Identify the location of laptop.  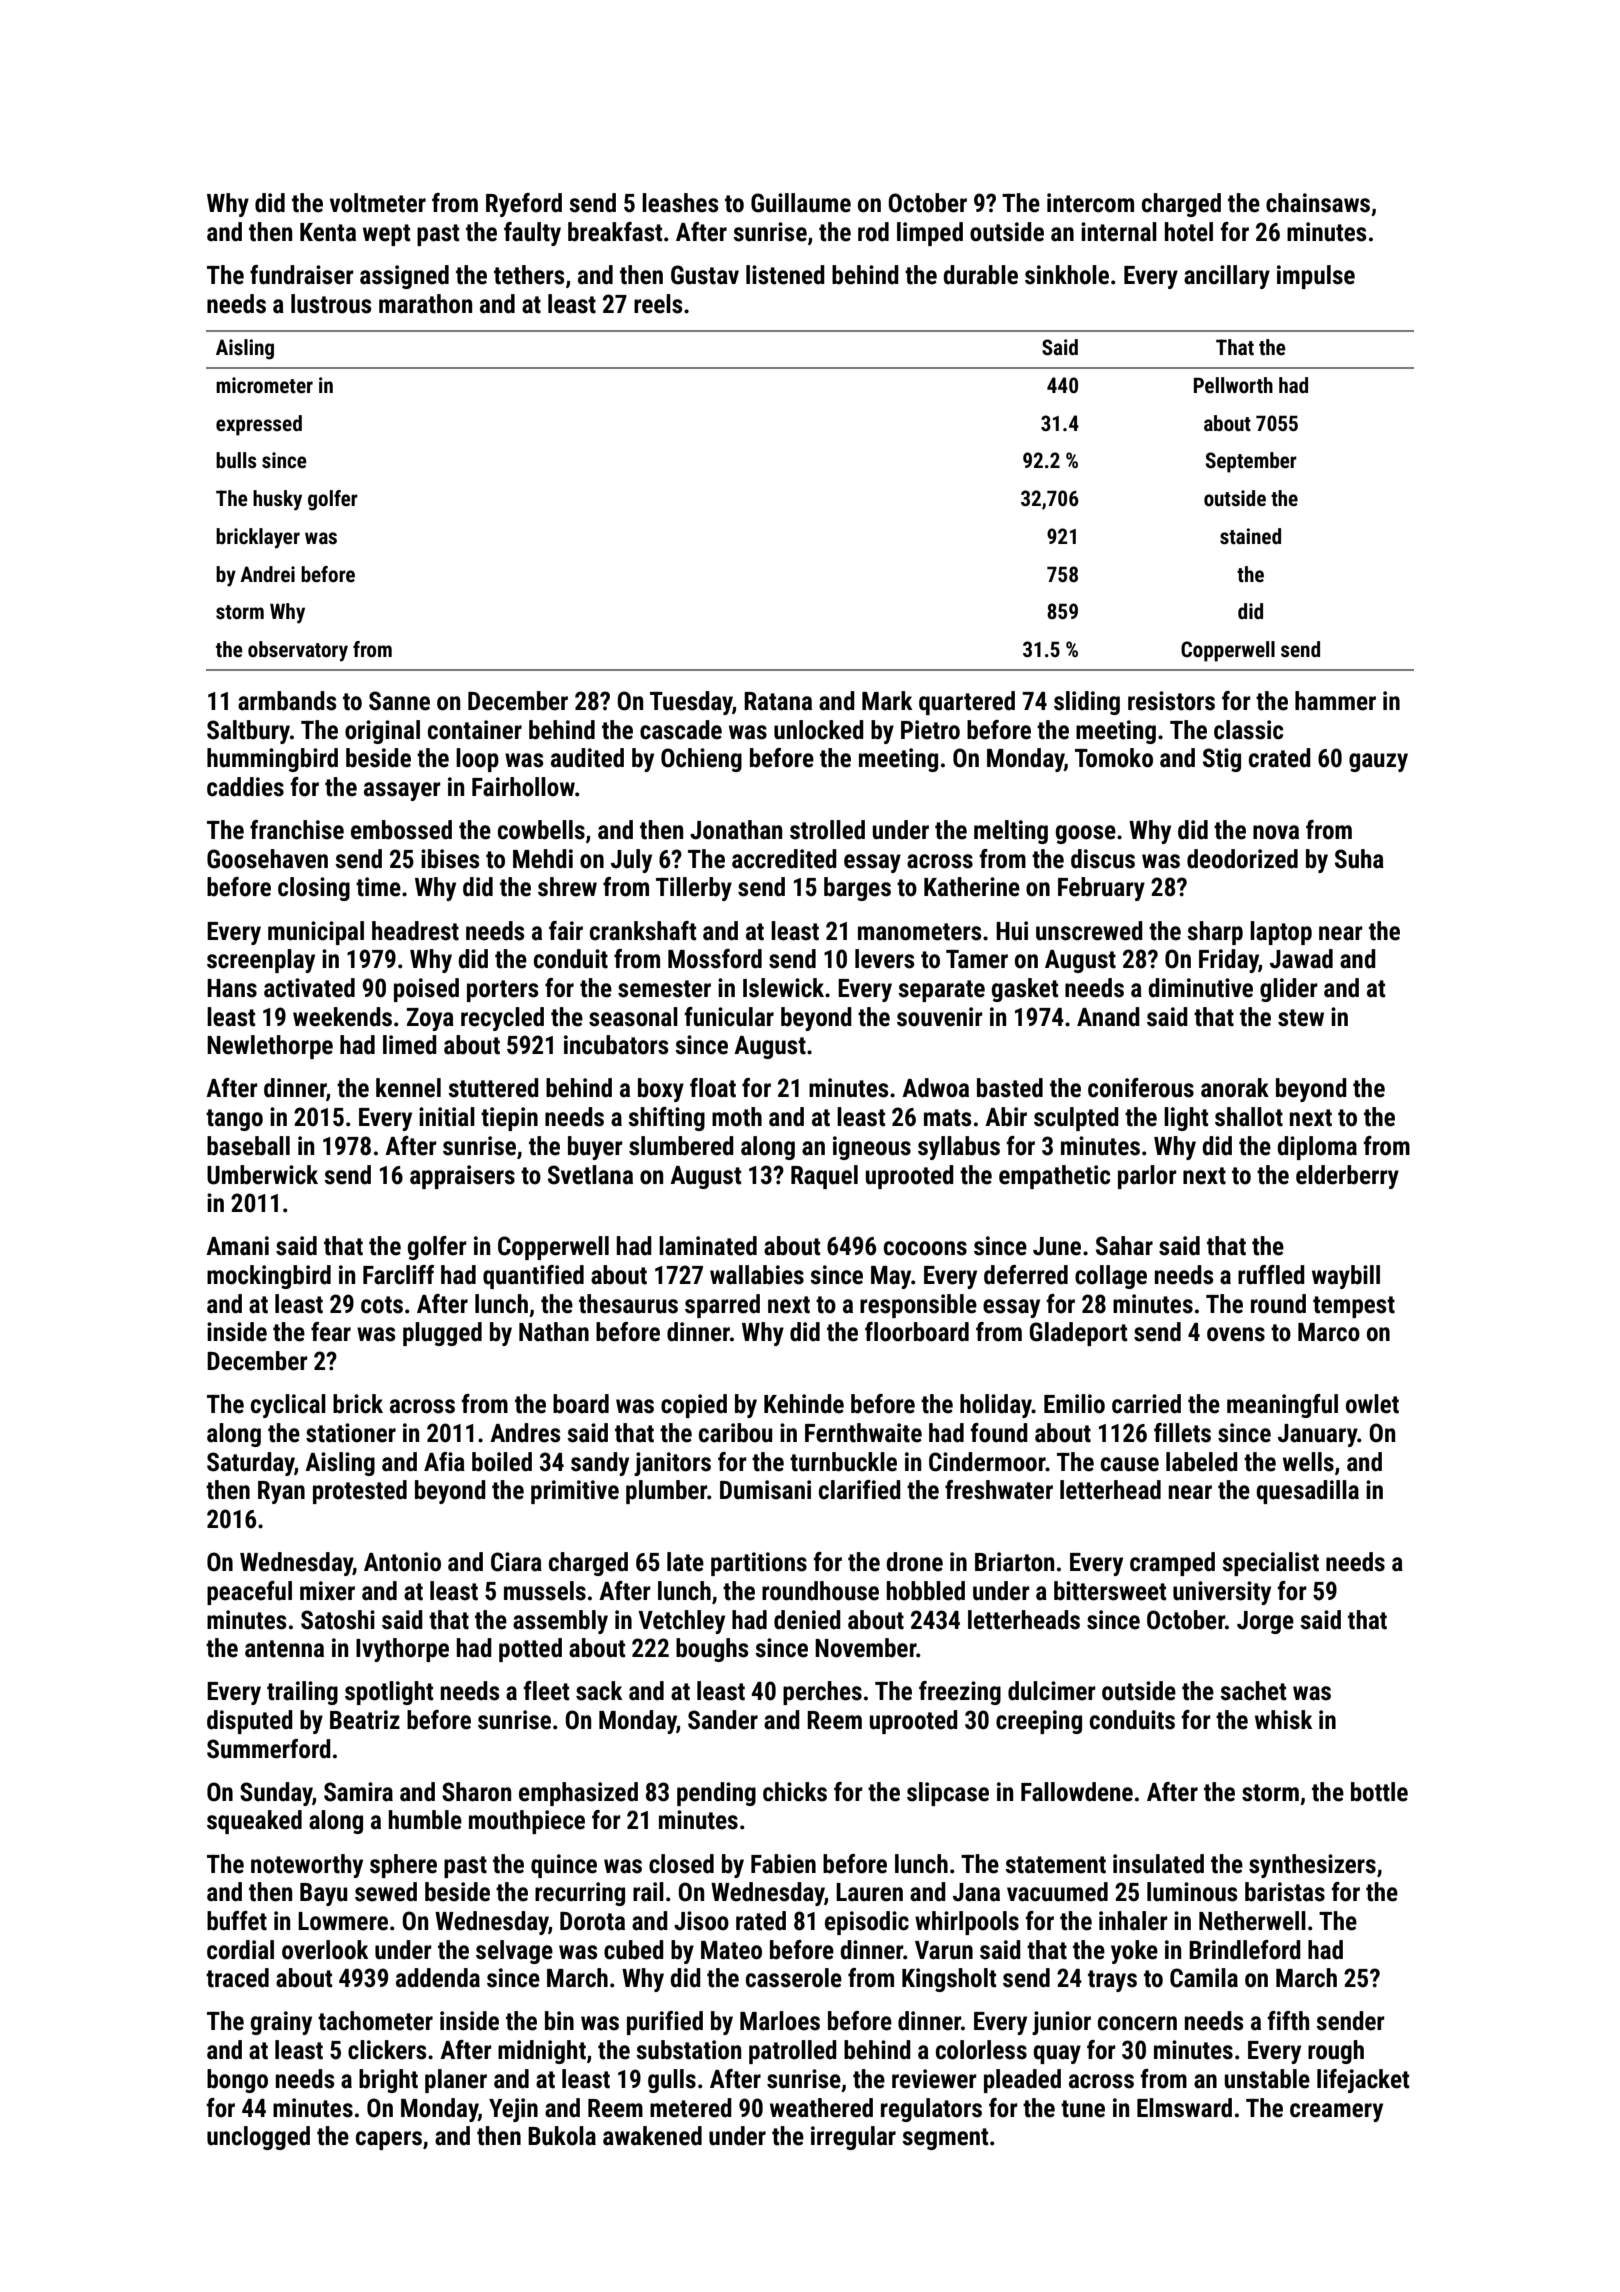
(1281, 933).
